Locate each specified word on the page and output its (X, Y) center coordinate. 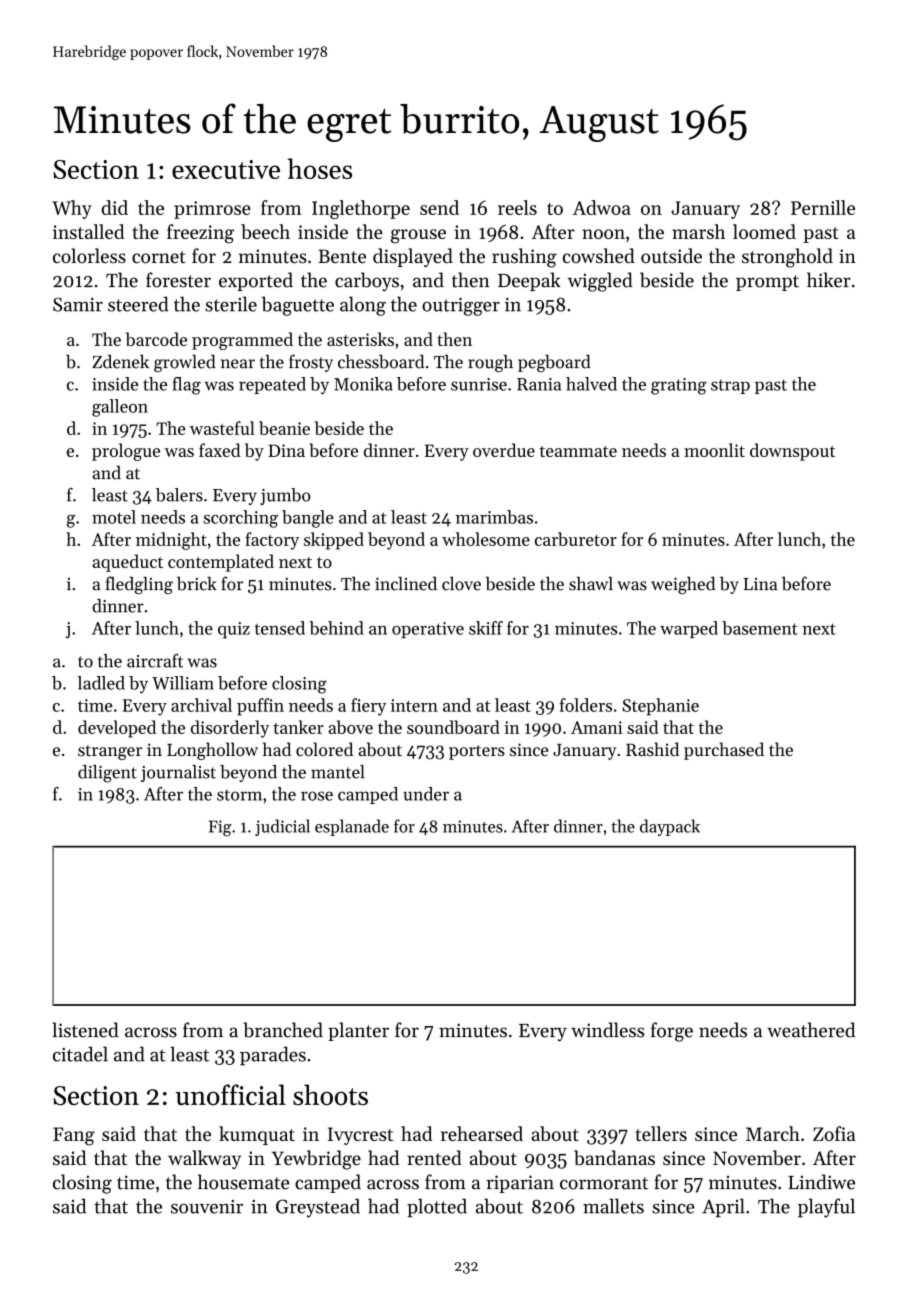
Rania (539, 384)
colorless (89, 256)
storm (239, 795)
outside (671, 256)
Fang (74, 1136)
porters (477, 752)
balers (179, 495)
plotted (437, 1207)
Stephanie (661, 707)
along (363, 306)
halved (591, 384)
